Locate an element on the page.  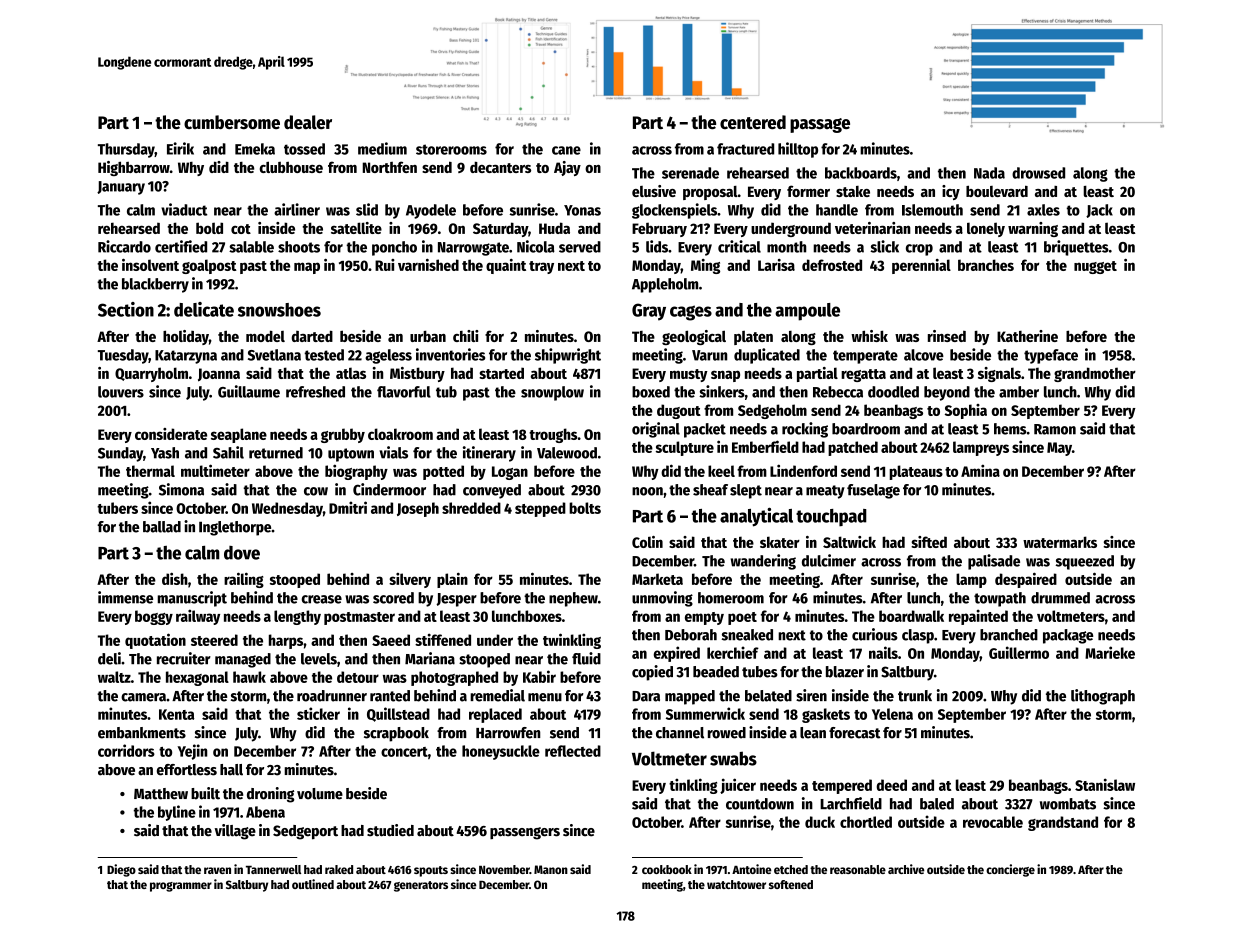
Diego is located at coordinates (121, 870).
